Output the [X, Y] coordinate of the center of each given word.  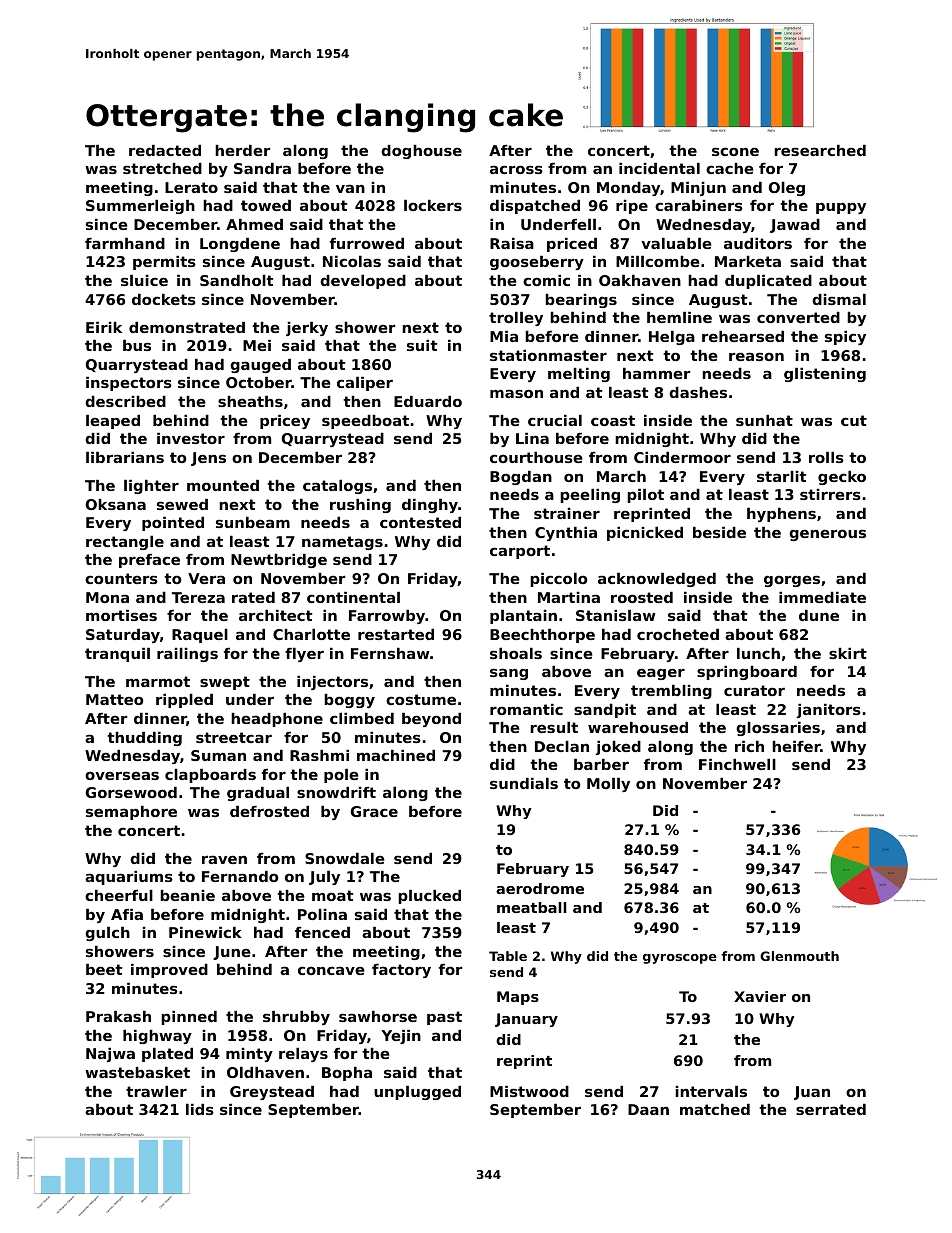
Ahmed [254, 224]
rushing [360, 506]
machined [396, 755]
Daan [648, 1109]
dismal [839, 299]
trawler [156, 1091]
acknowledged [657, 580]
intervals [711, 1091]
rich [749, 746]
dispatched [535, 207]
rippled [184, 701]
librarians [125, 457]
